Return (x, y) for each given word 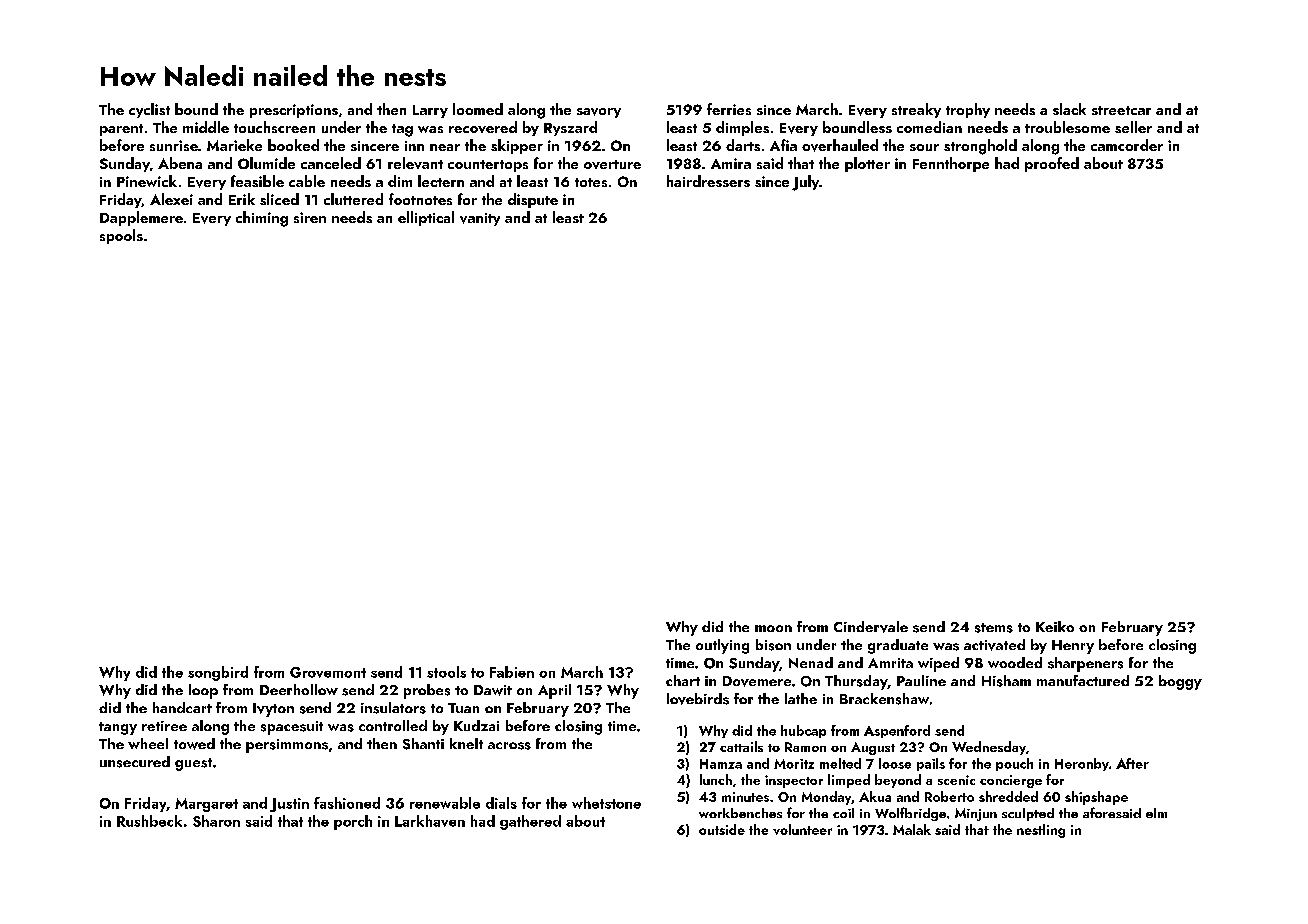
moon (773, 628)
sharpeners (1085, 664)
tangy (118, 728)
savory (599, 113)
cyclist (149, 110)
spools (121, 236)
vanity (480, 219)
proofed (1052, 164)
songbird (218, 673)
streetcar (1121, 110)
